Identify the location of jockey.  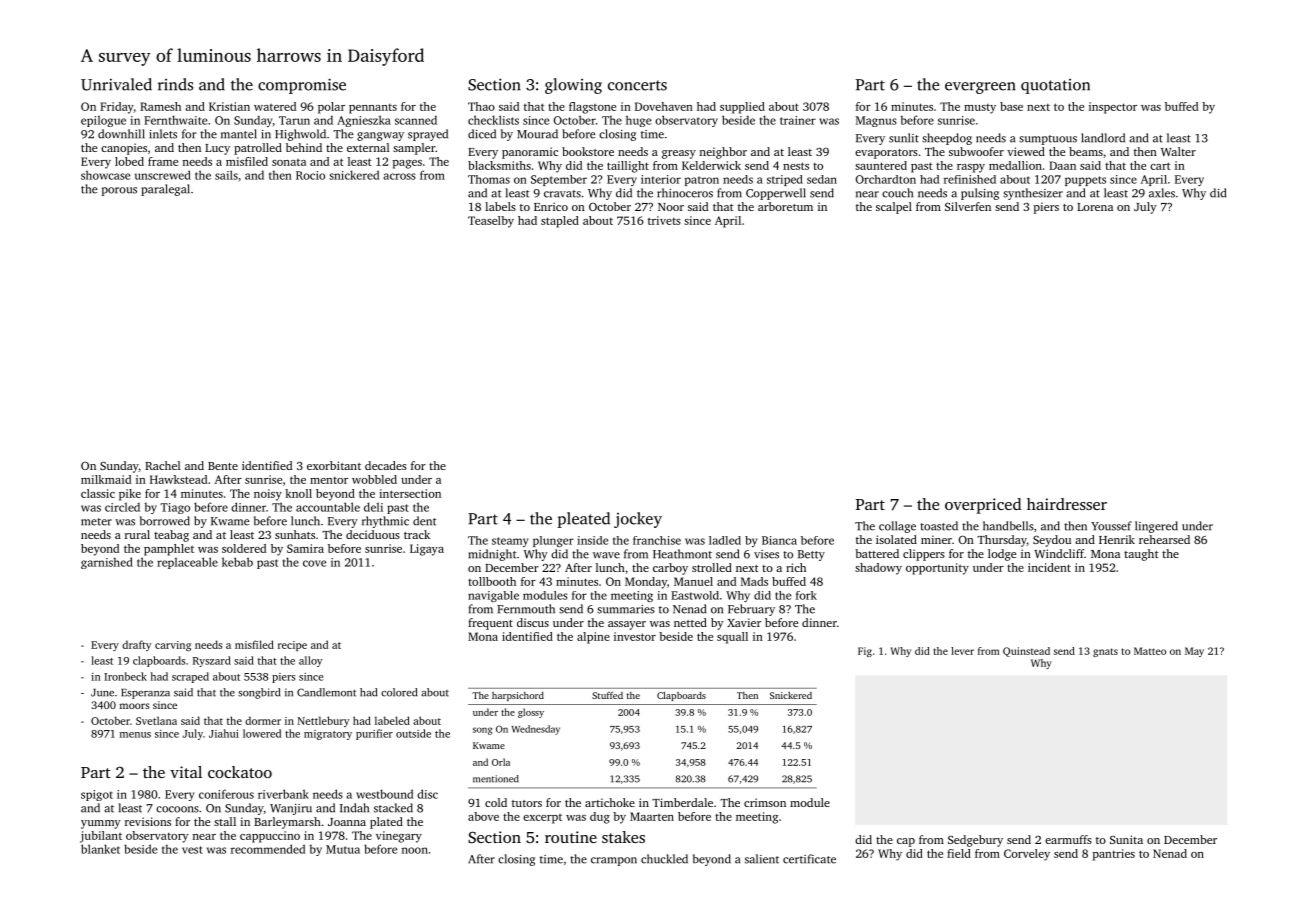
(638, 520).
